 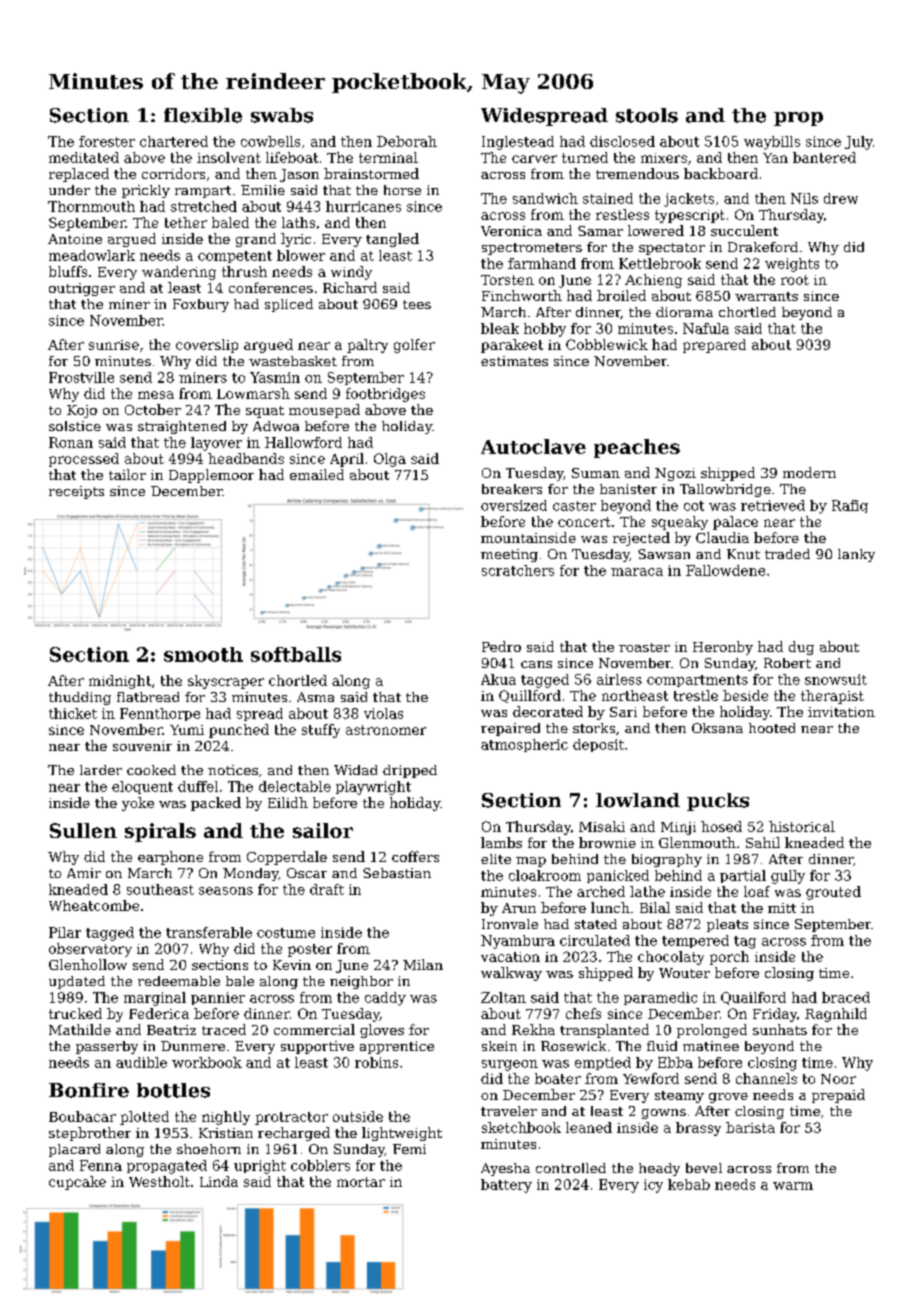 I want to click on carver, so click(x=534, y=159).
